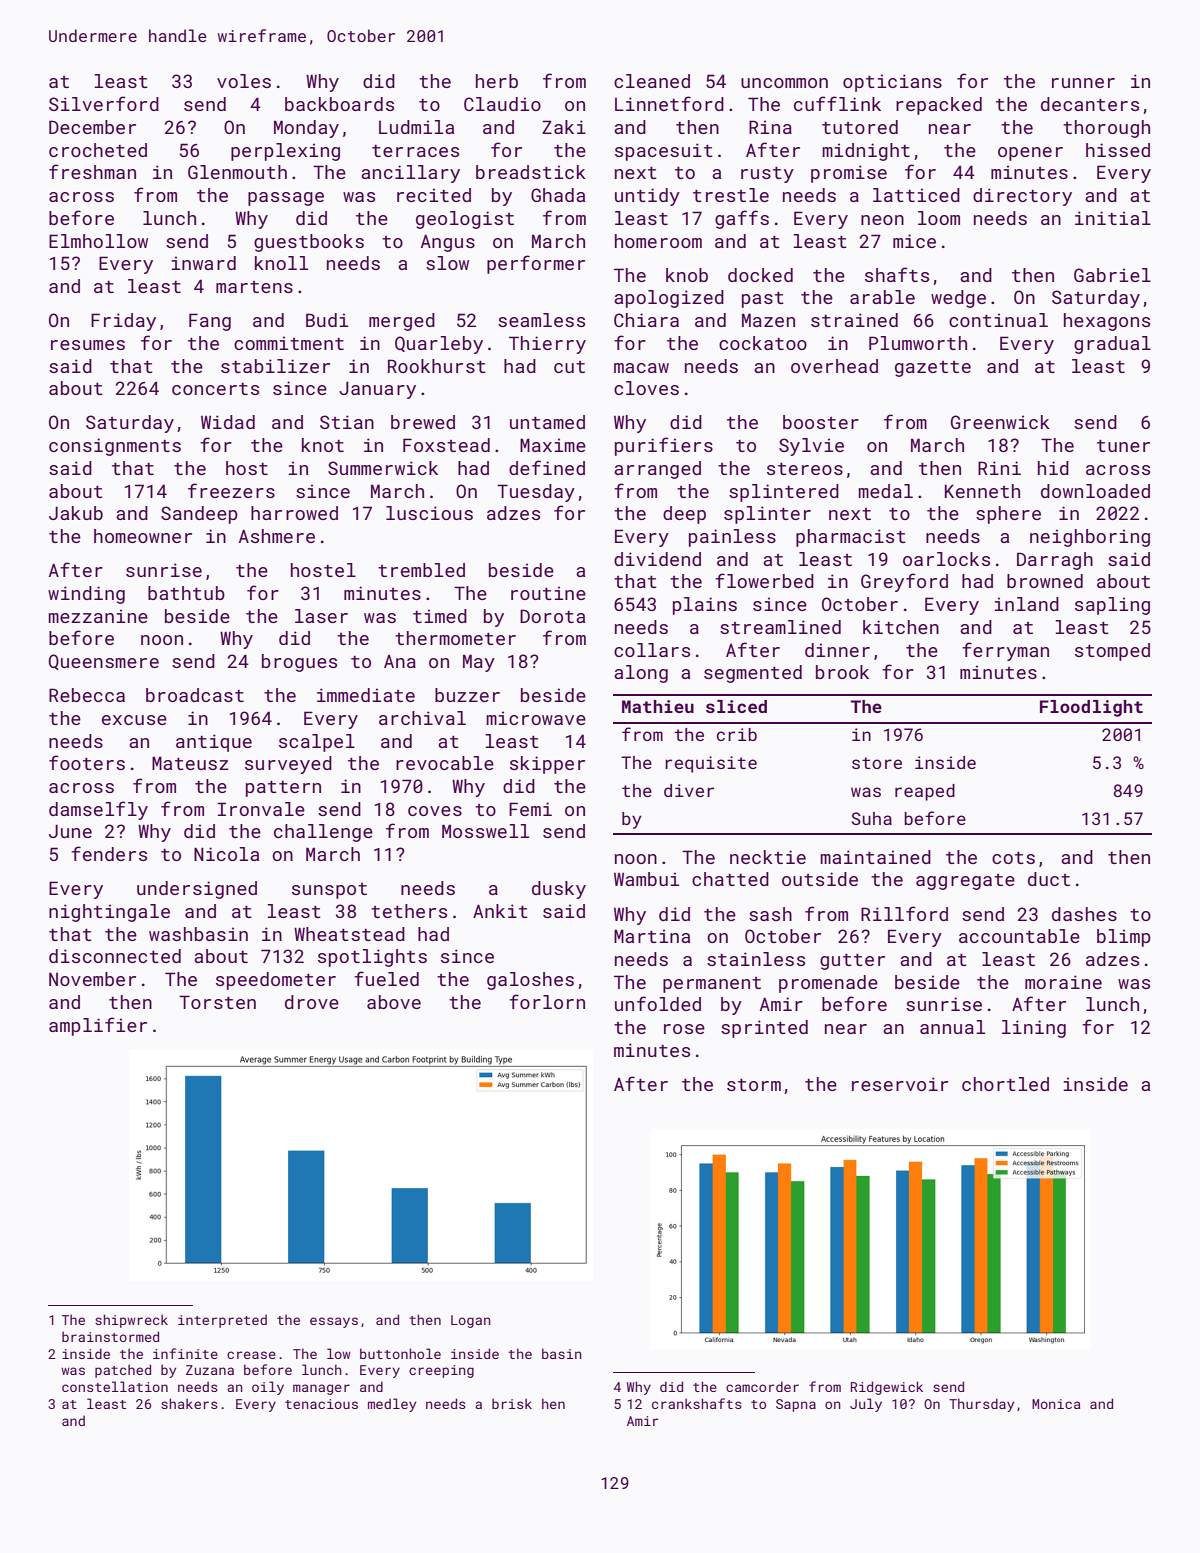 The height and width of the screenshot is (1553, 1200). What do you see at coordinates (1124, 938) in the screenshot?
I see `blimp` at bounding box center [1124, 938].
